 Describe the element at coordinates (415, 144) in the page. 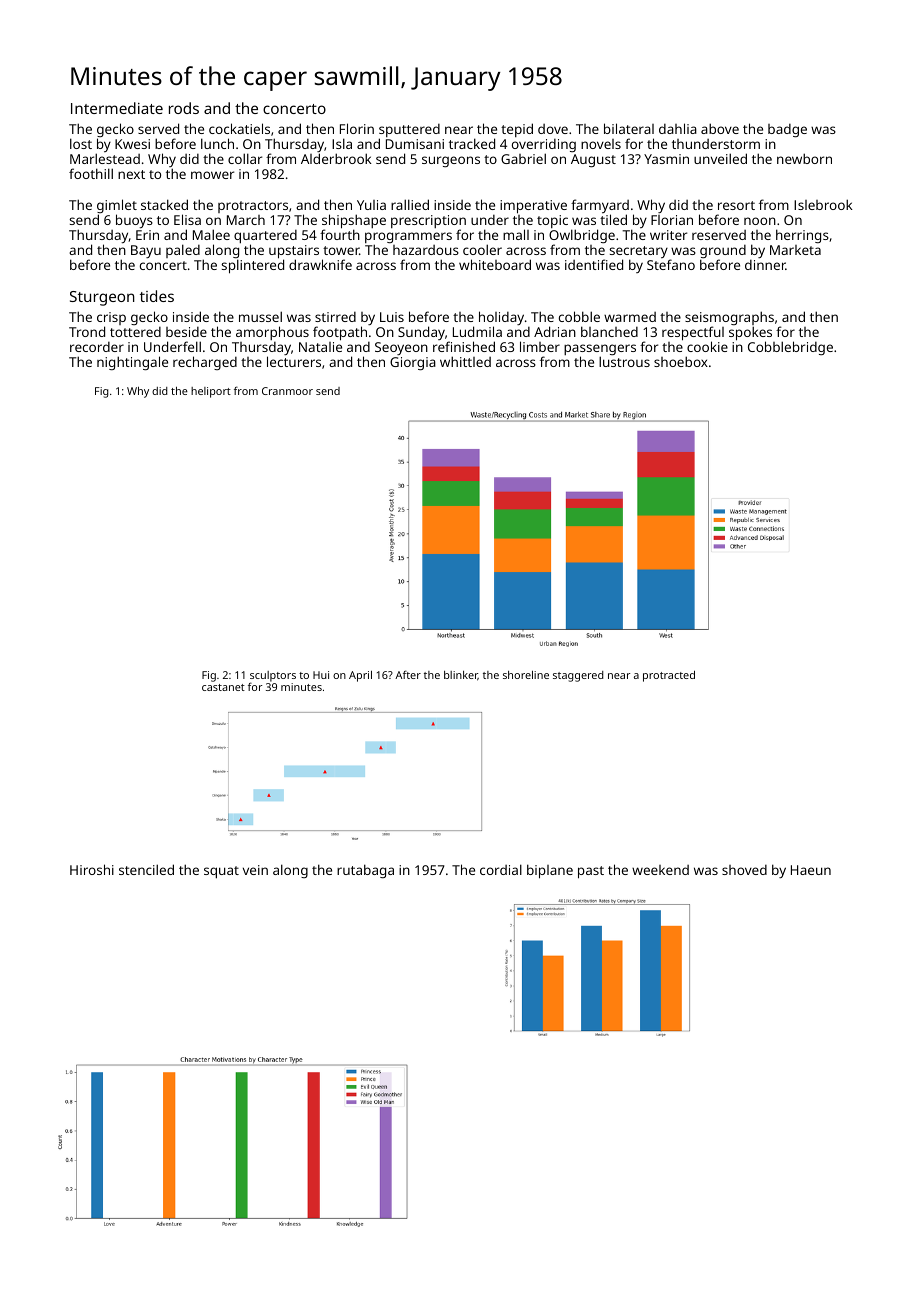

I see `Dumisani` at that location.
